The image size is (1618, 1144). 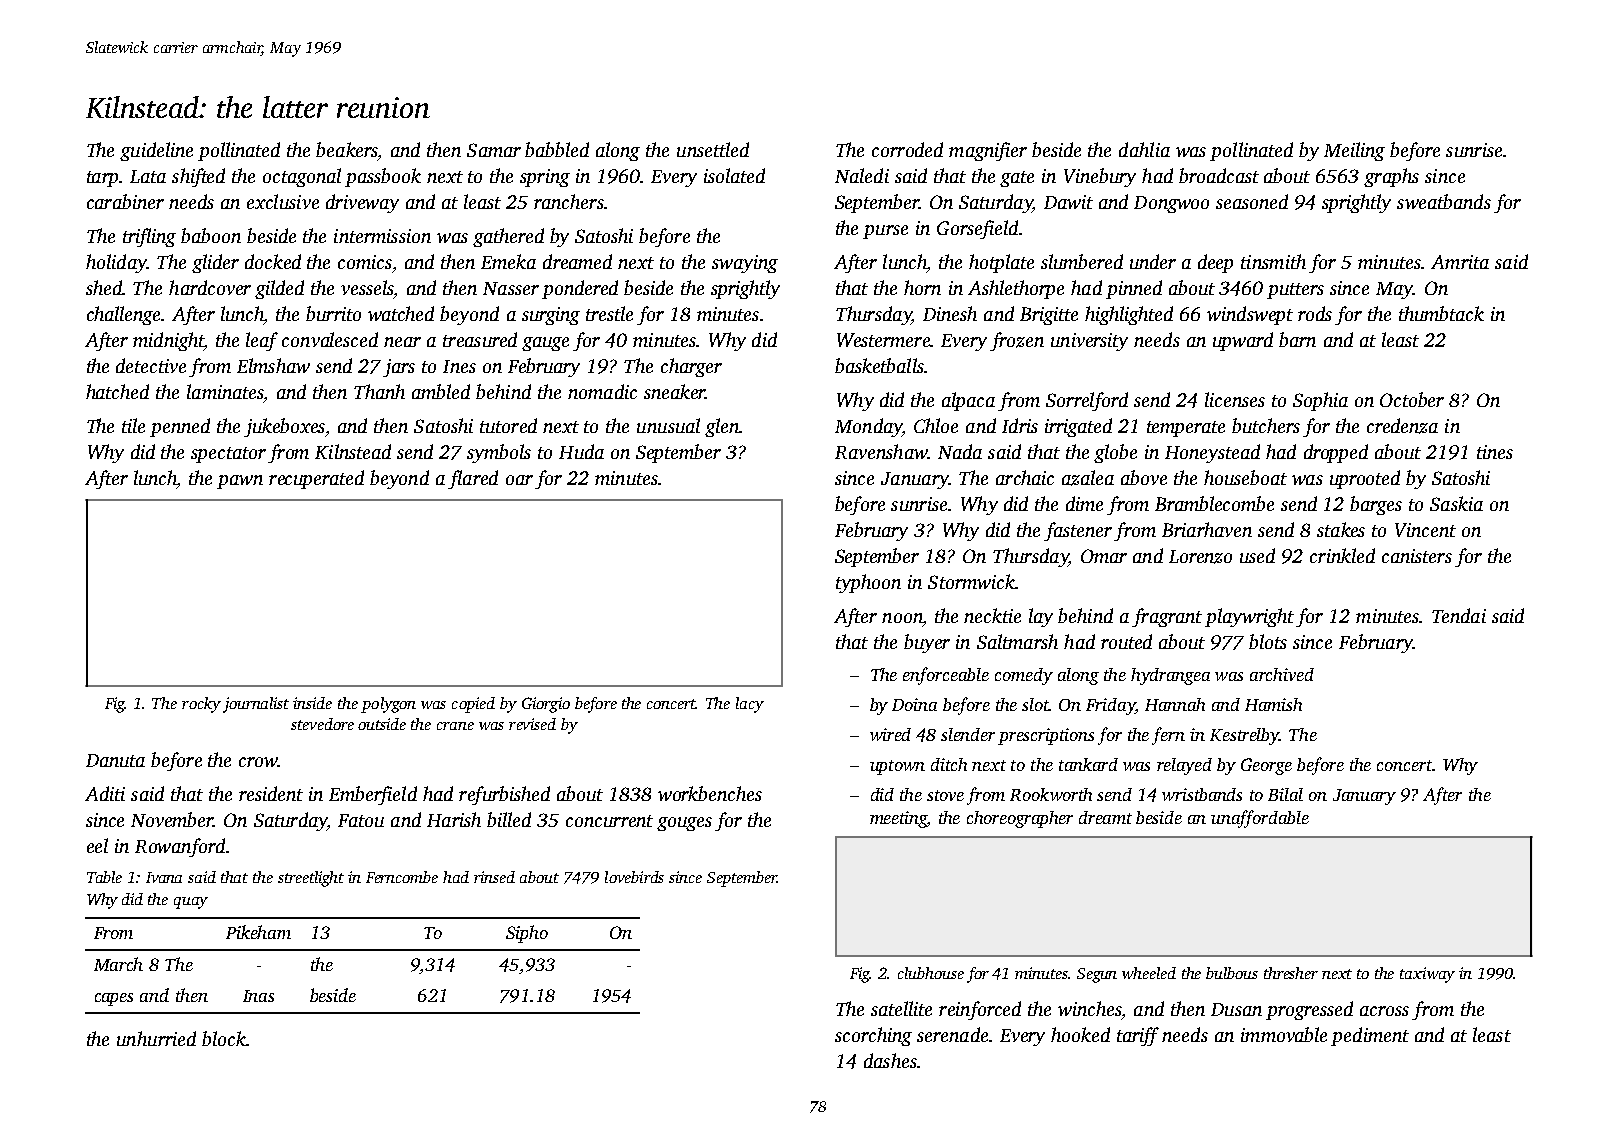 What do you see at coordinates (898, 819) in the screenshot?
I see `meeting` at bounding box center [898, 819].
